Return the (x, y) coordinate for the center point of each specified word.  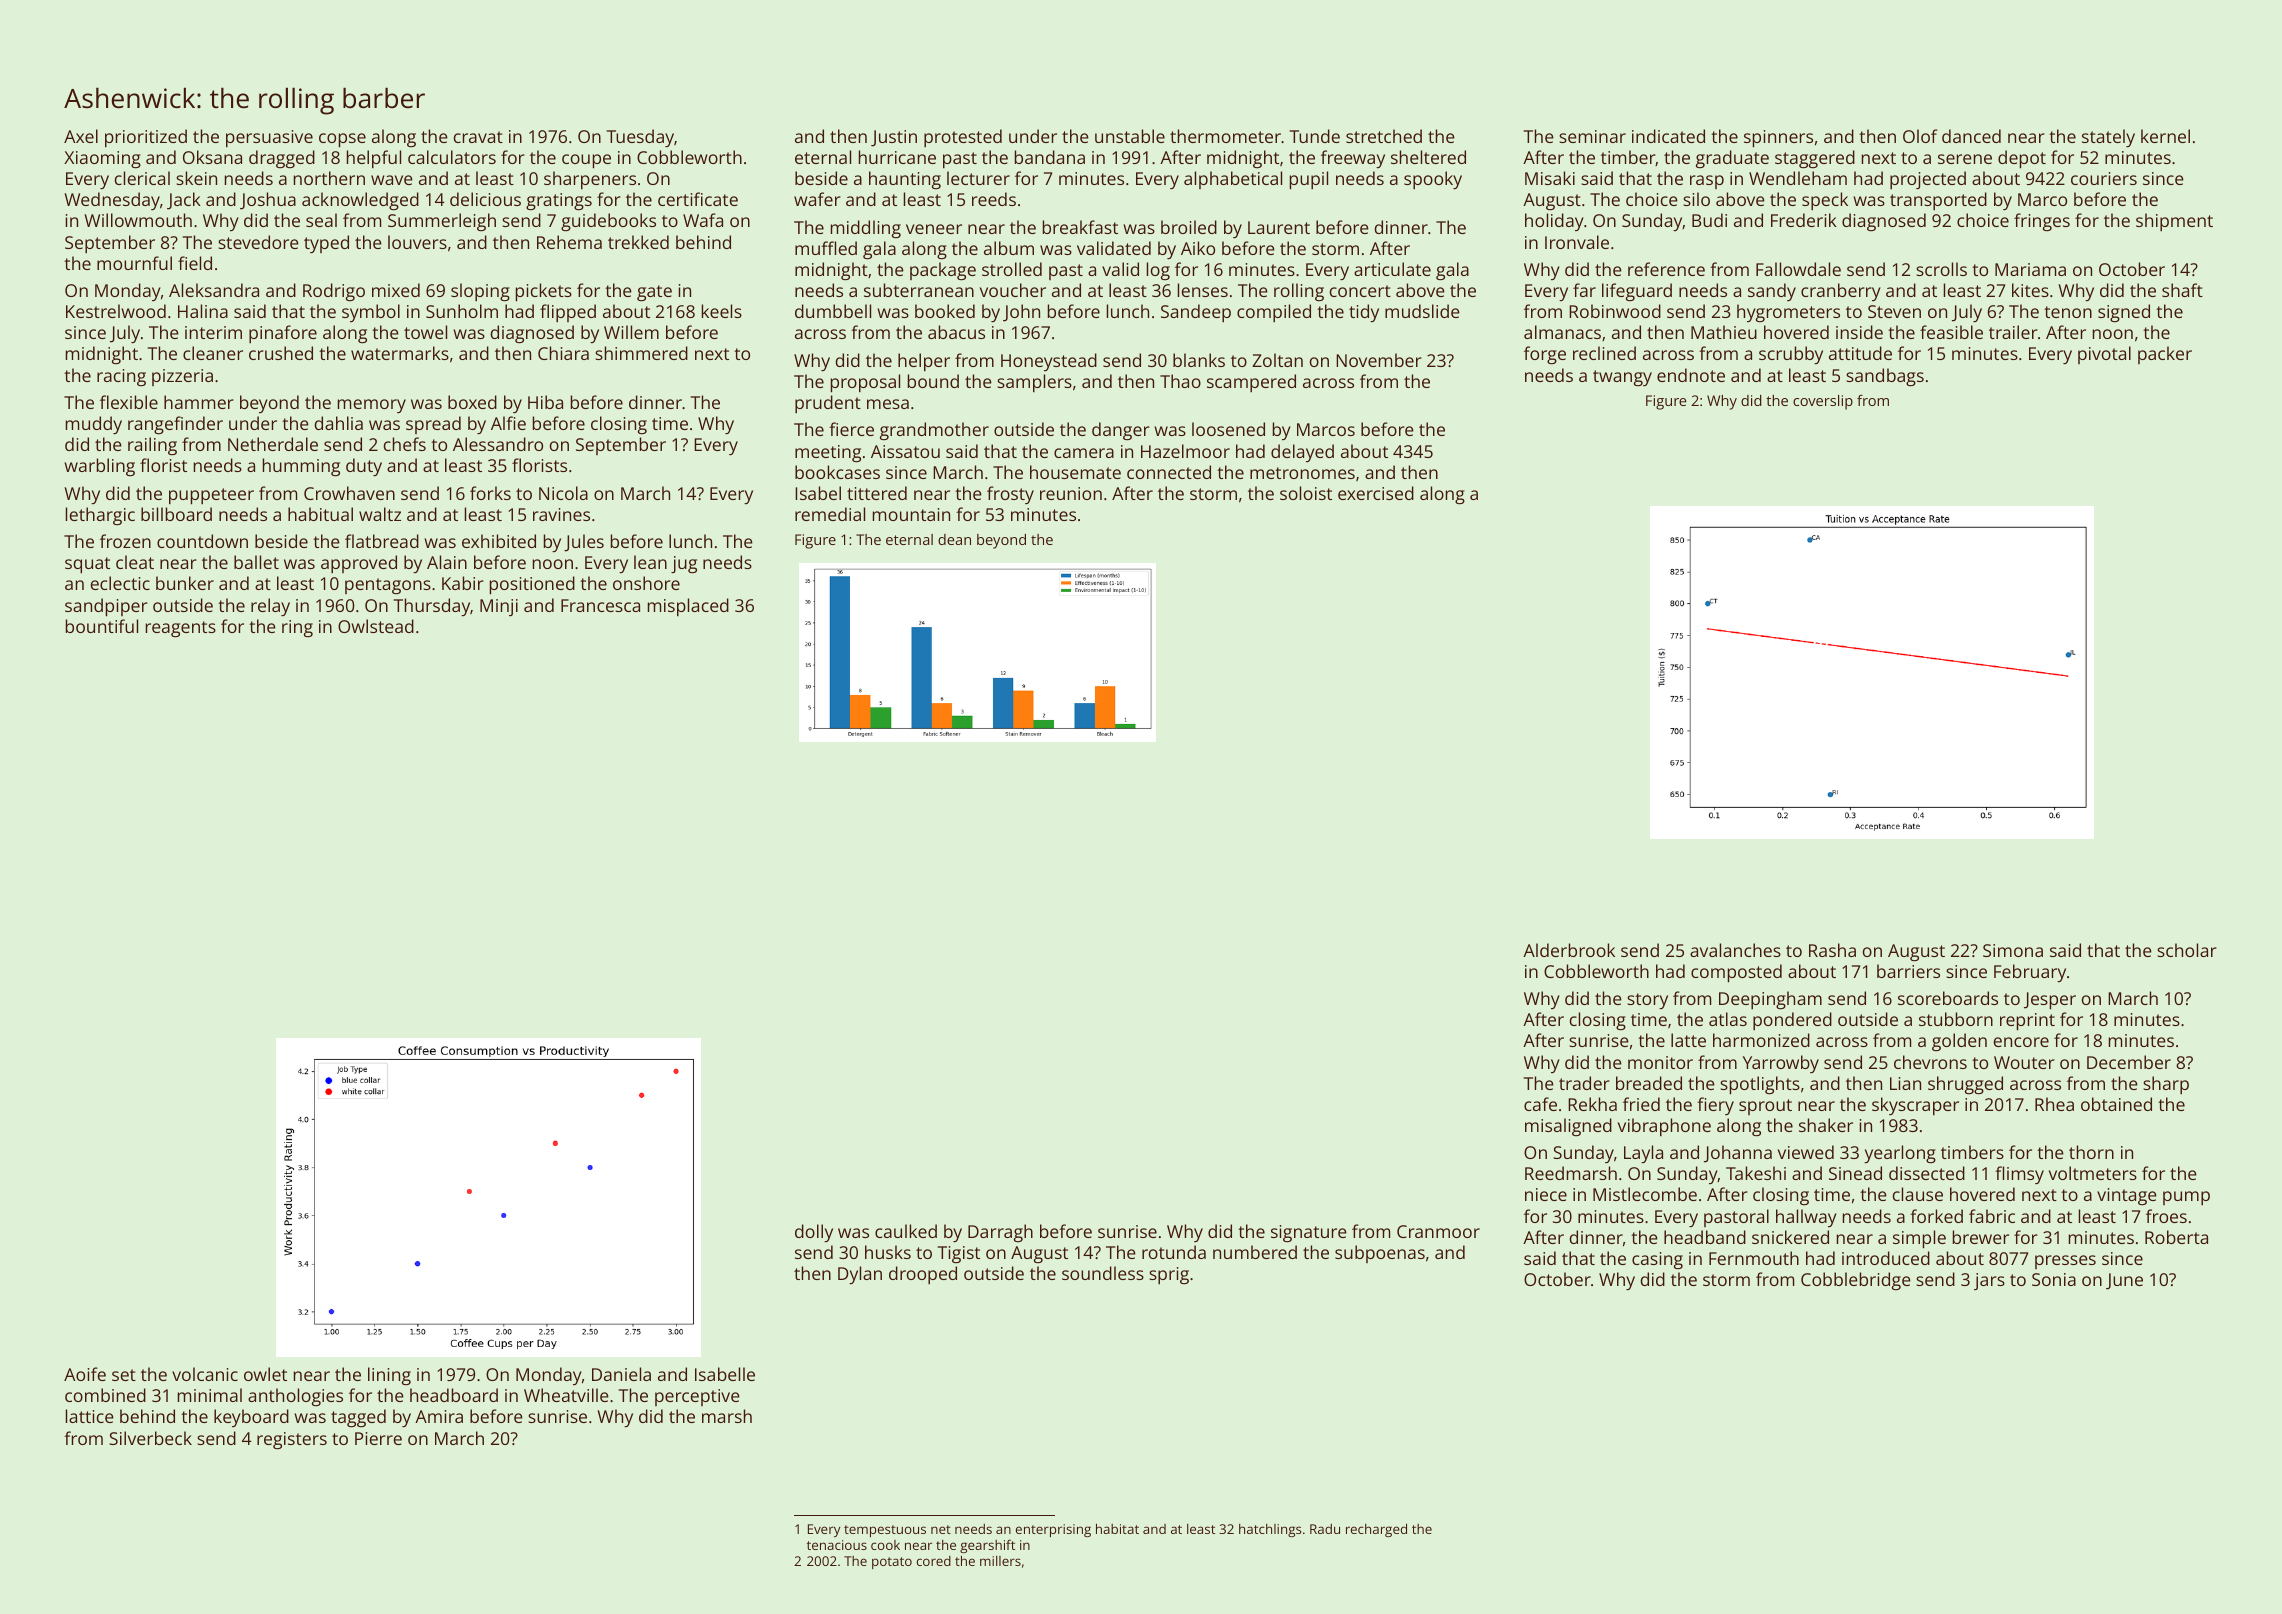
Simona (2013, 950)
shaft (2182, 290)
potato (892, 1563)
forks (490, 493)
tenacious (837, 1545)
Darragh (1000, 1233)
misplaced (688, 607)
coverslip (1823, 402)
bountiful (102, 626)
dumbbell (833, 311)
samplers (1034, 383)
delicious (485, 199)
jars (1989, 1281)
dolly (814, 1233)
